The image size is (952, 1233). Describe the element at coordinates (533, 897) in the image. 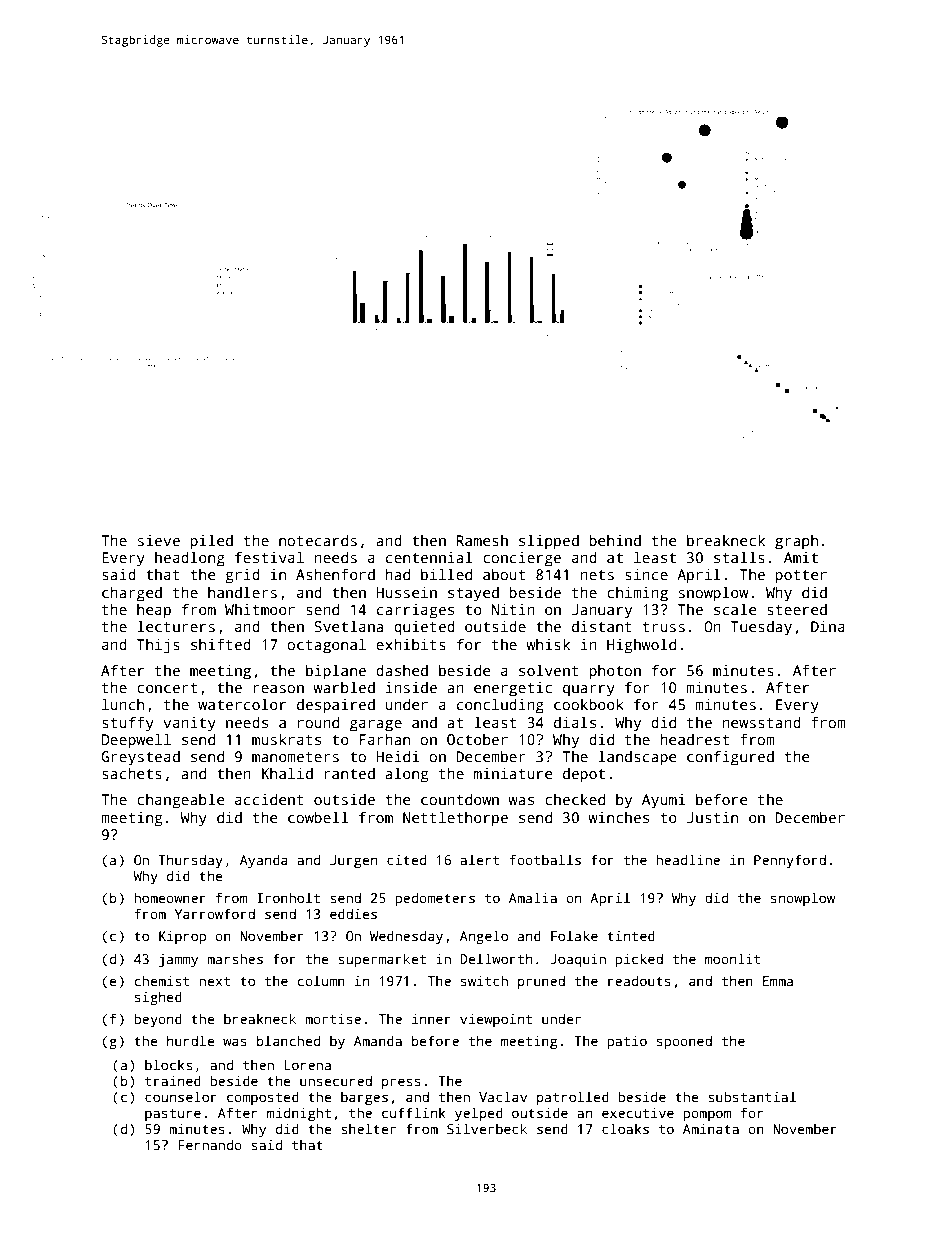

I see `Amalia` at that location.
